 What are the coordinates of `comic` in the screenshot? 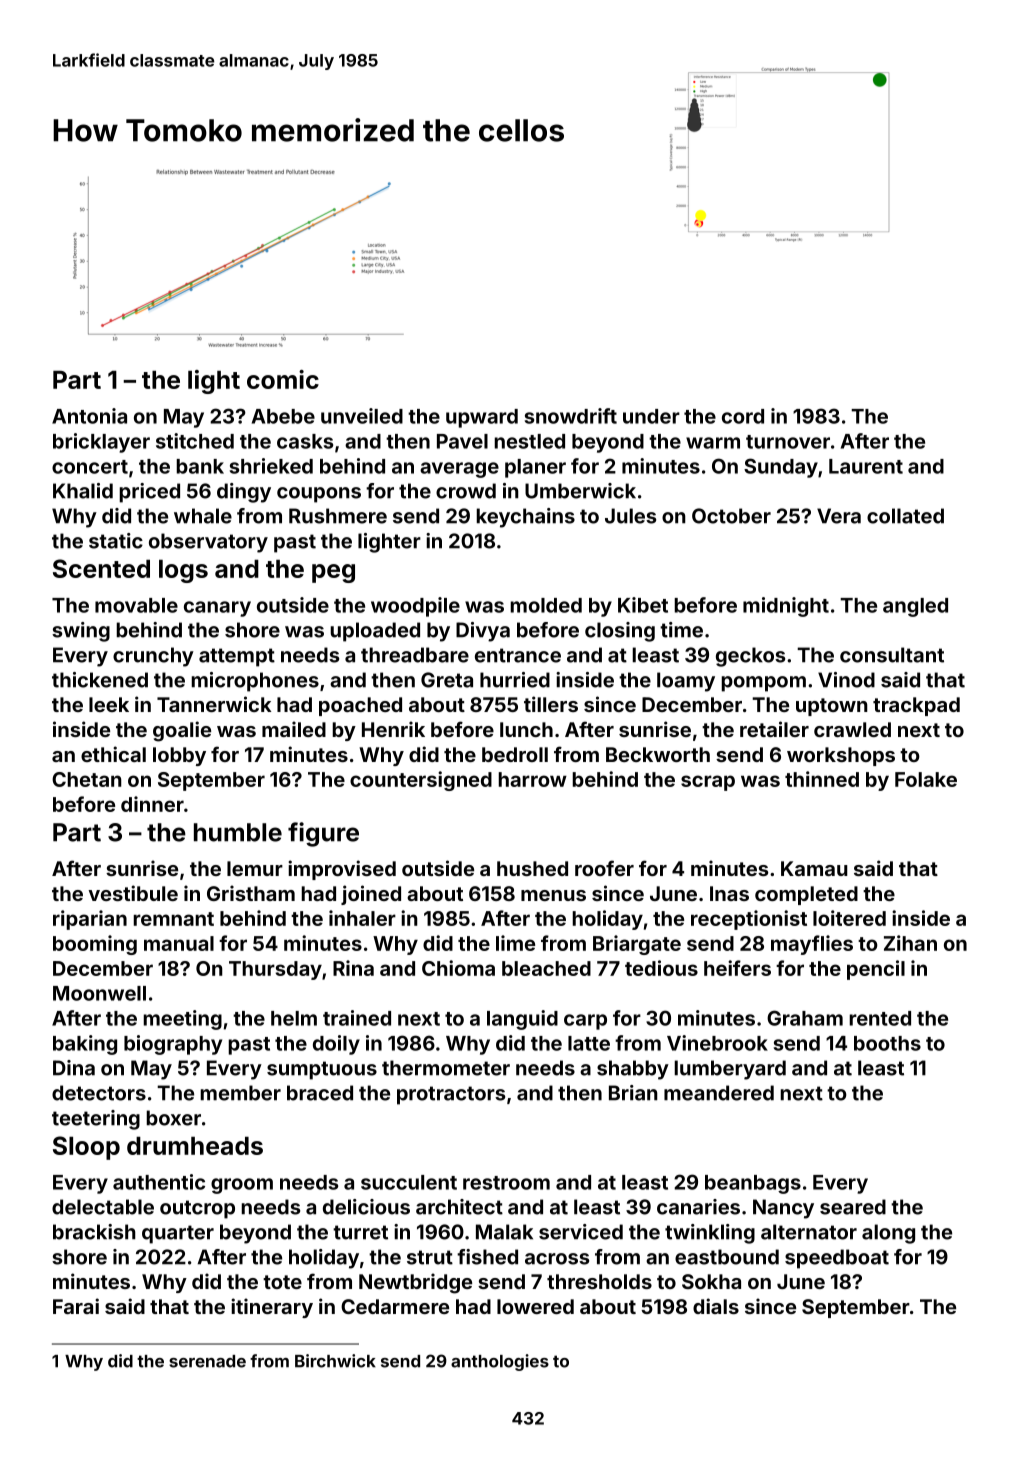 It's located at (283, 379).
